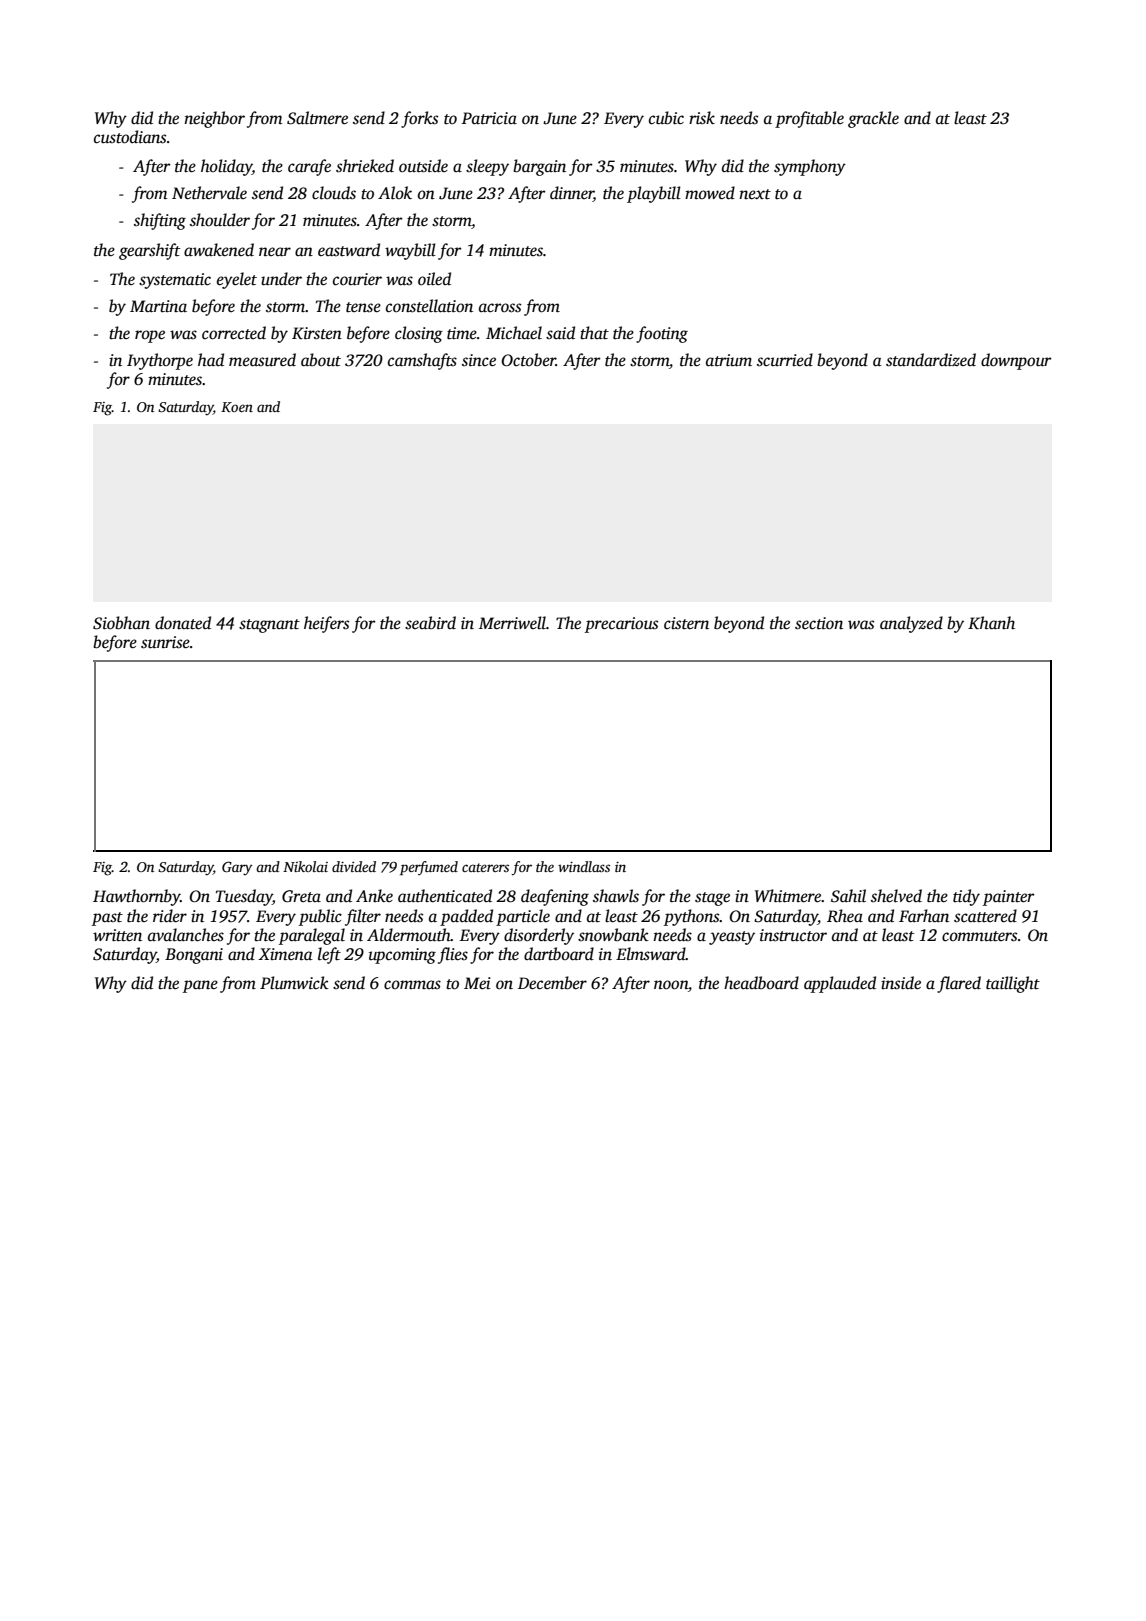 This image has width=1146, height=1621. What do you see at coordinates (819, 623) in the image?
I see `section` at bounding box center [819, 623].
